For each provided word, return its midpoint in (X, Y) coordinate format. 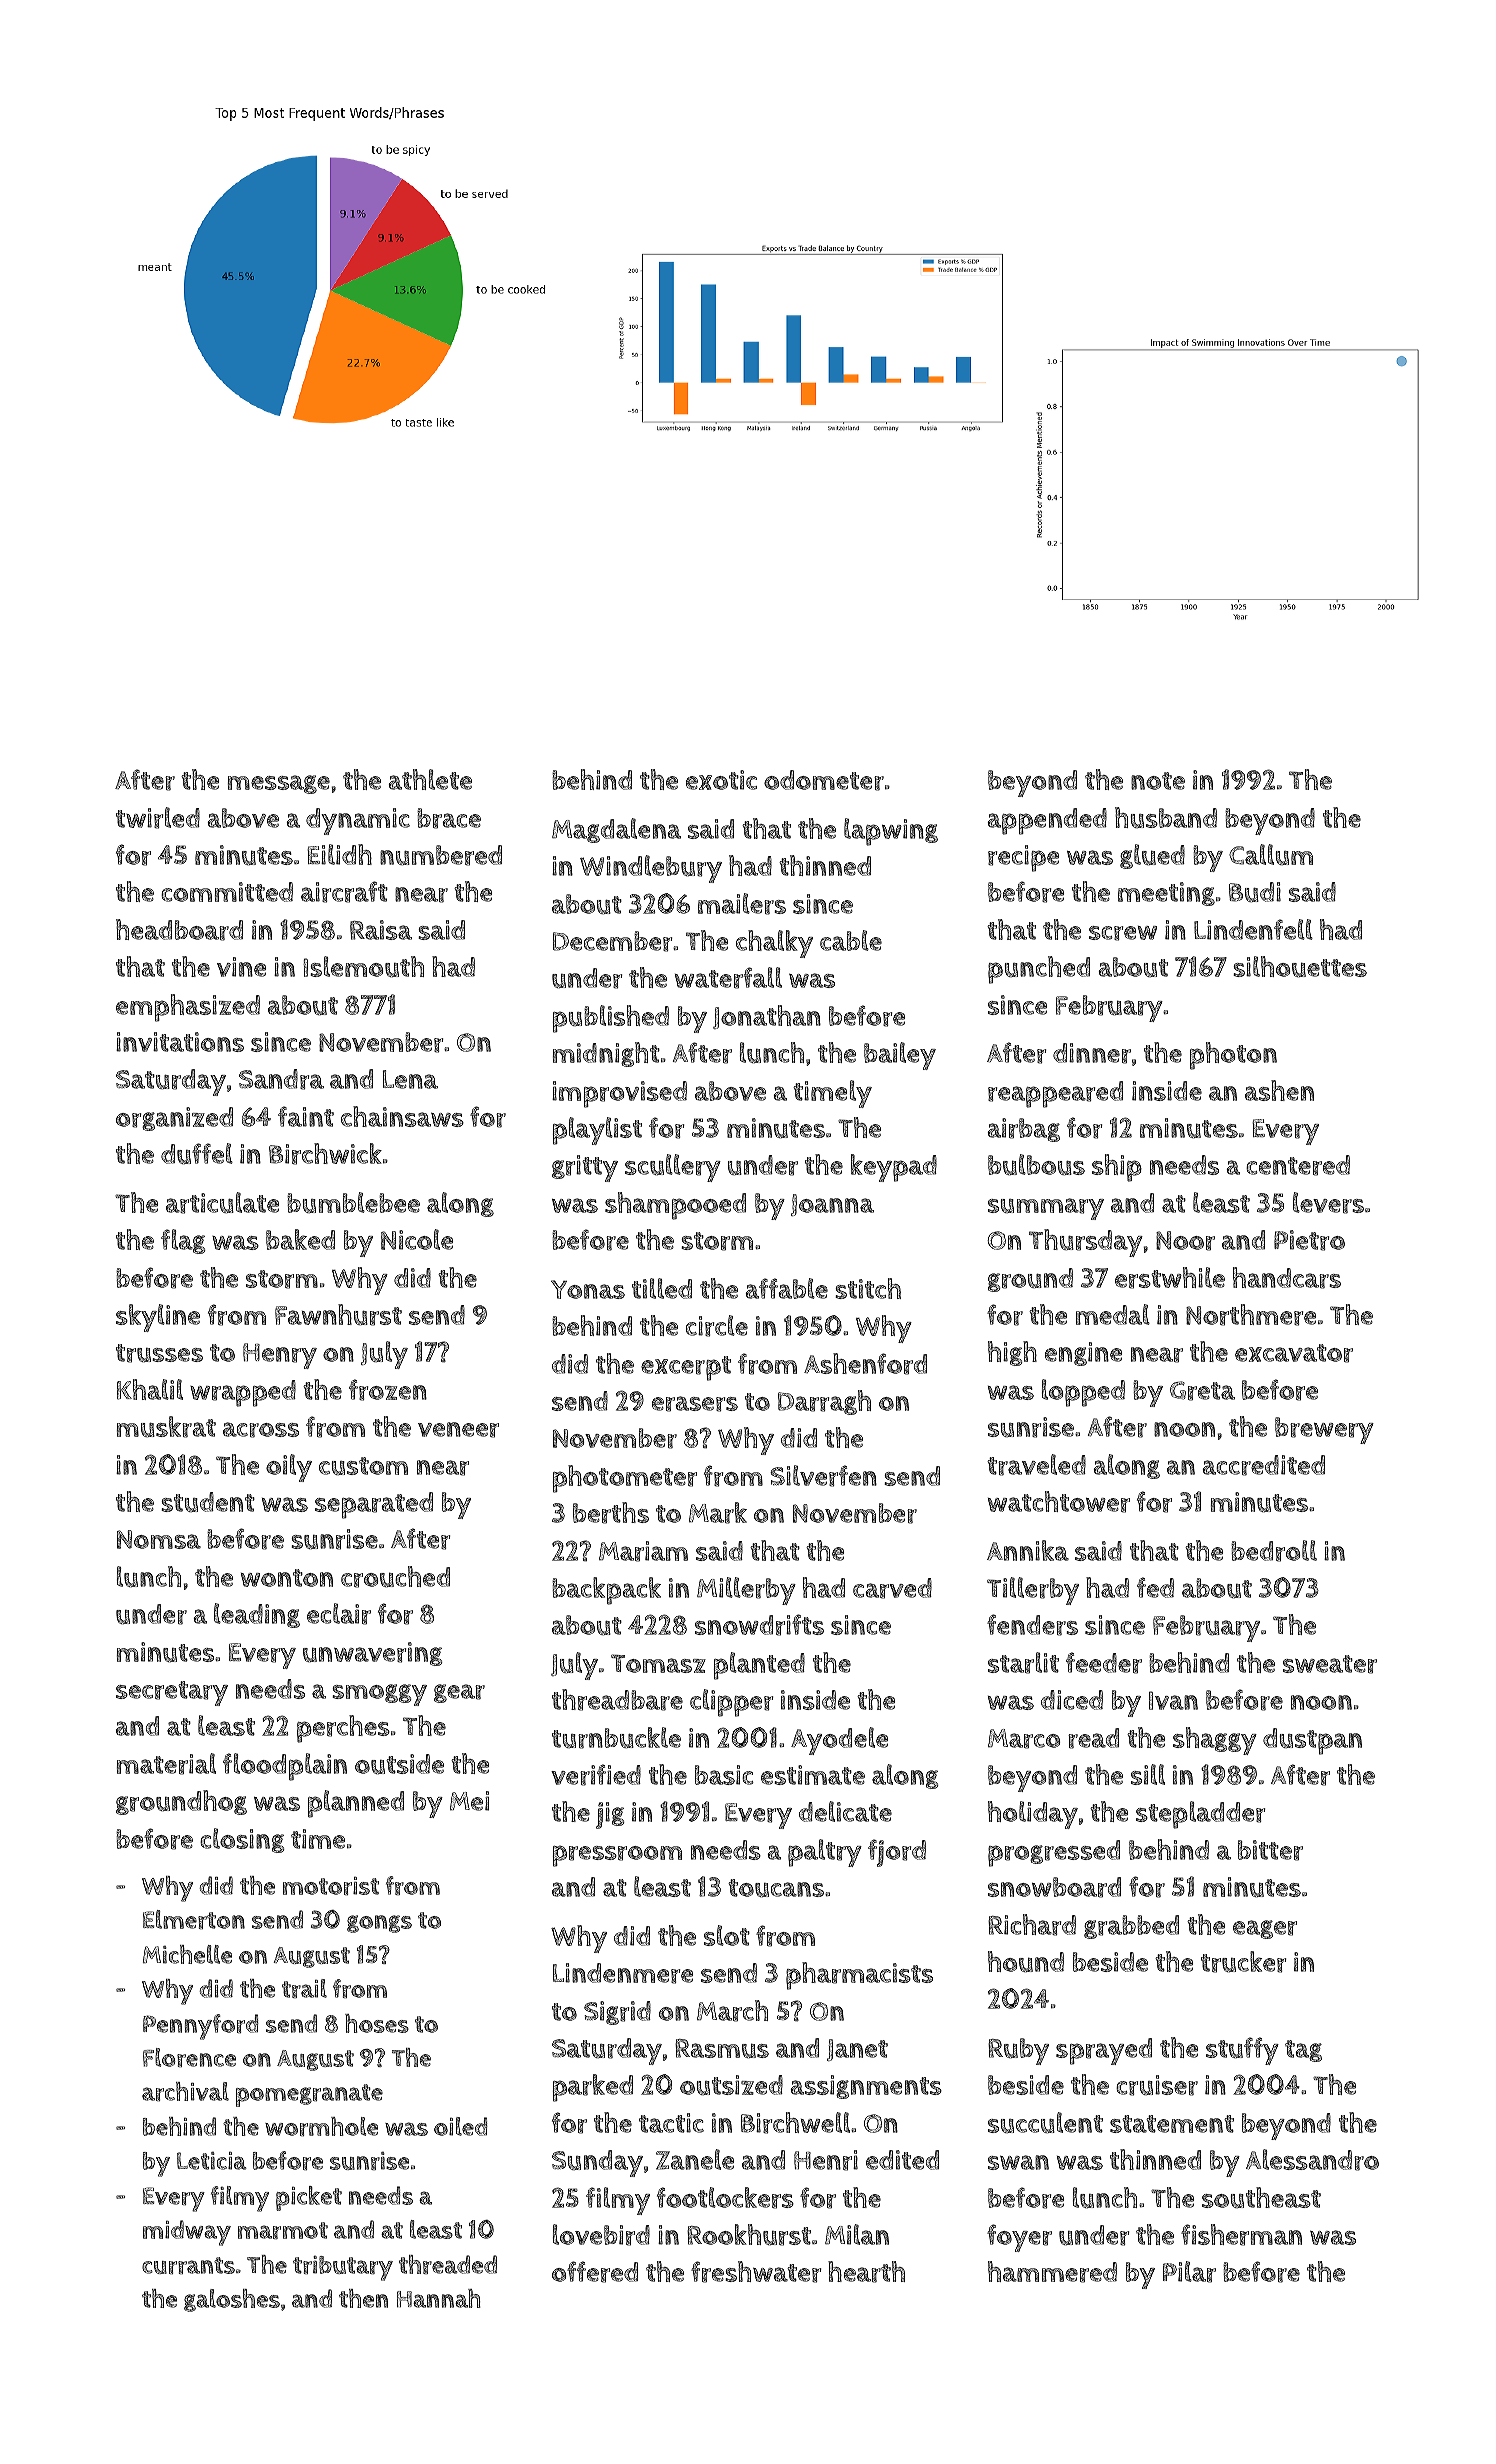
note (1158, 781)
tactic (671, 2123)
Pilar (1189, 2272)
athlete (430, 779)
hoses (377, 2023)
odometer (824, 780)
